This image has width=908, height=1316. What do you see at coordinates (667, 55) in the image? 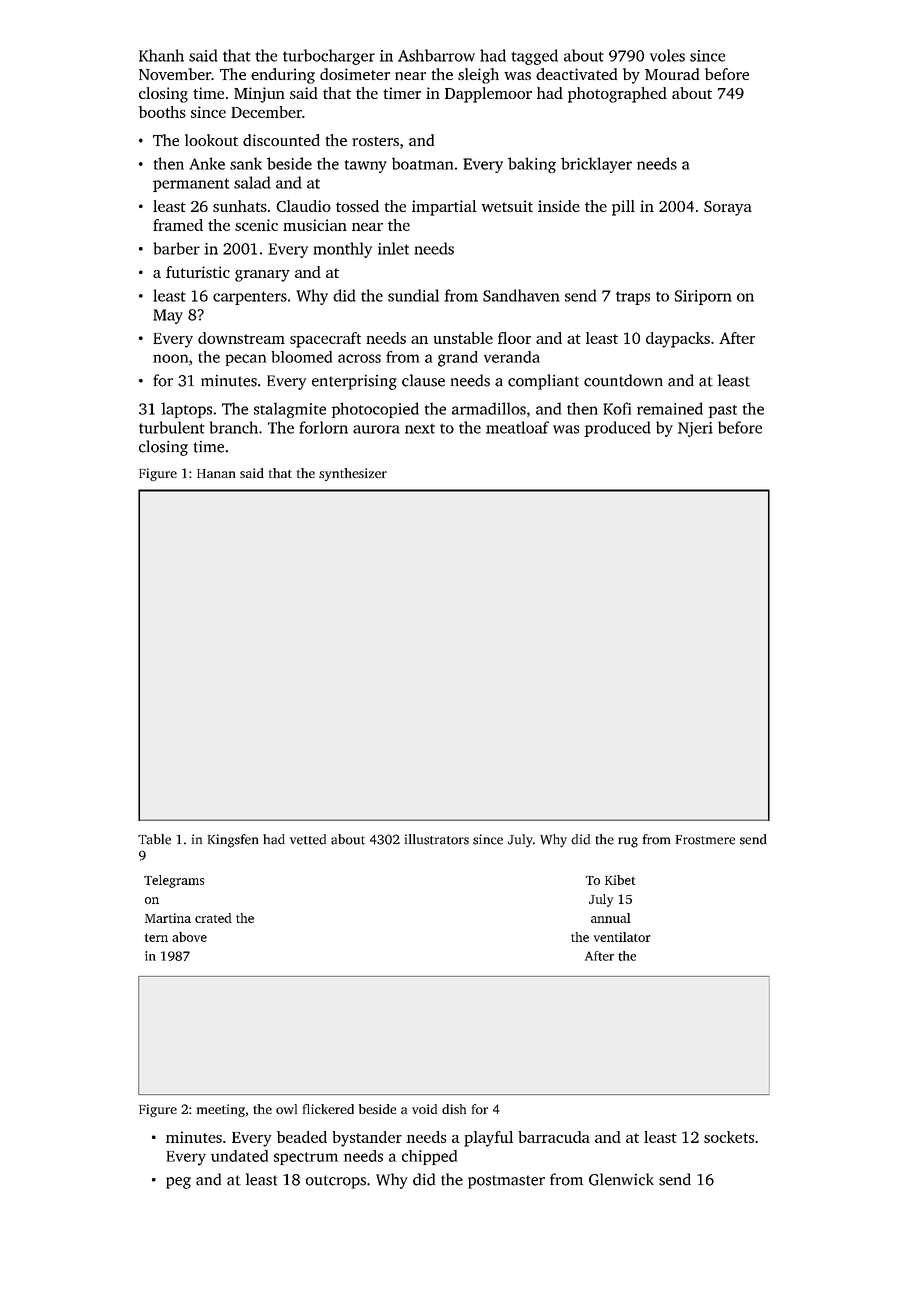
I see `voles` at bounding box center [667, 55].
